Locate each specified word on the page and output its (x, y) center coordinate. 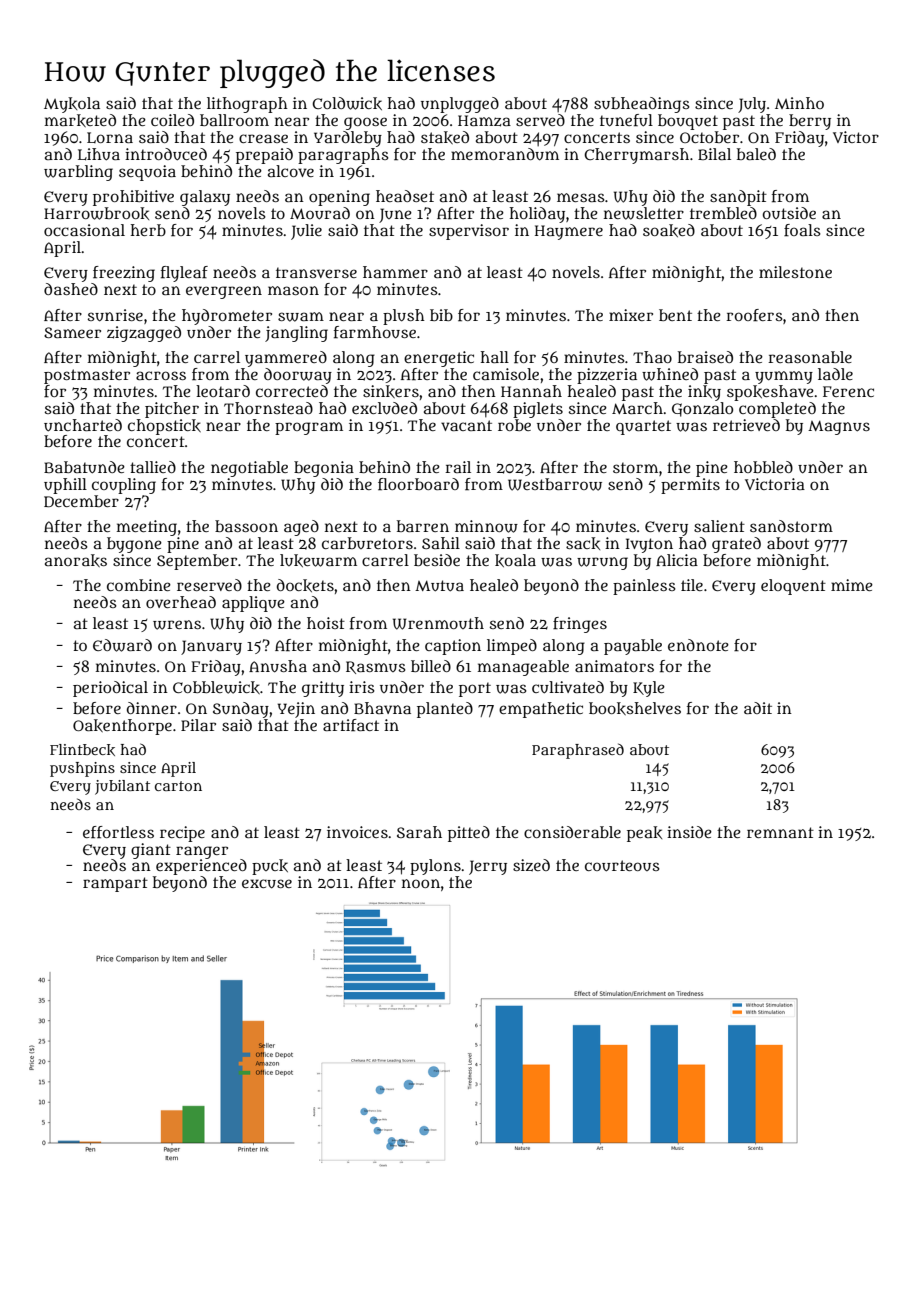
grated (736, 545)
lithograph (247, 105)
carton (178, 786)
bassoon (246, 526)
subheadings (642, 105)
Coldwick (347, 103)
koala (515, 560)
